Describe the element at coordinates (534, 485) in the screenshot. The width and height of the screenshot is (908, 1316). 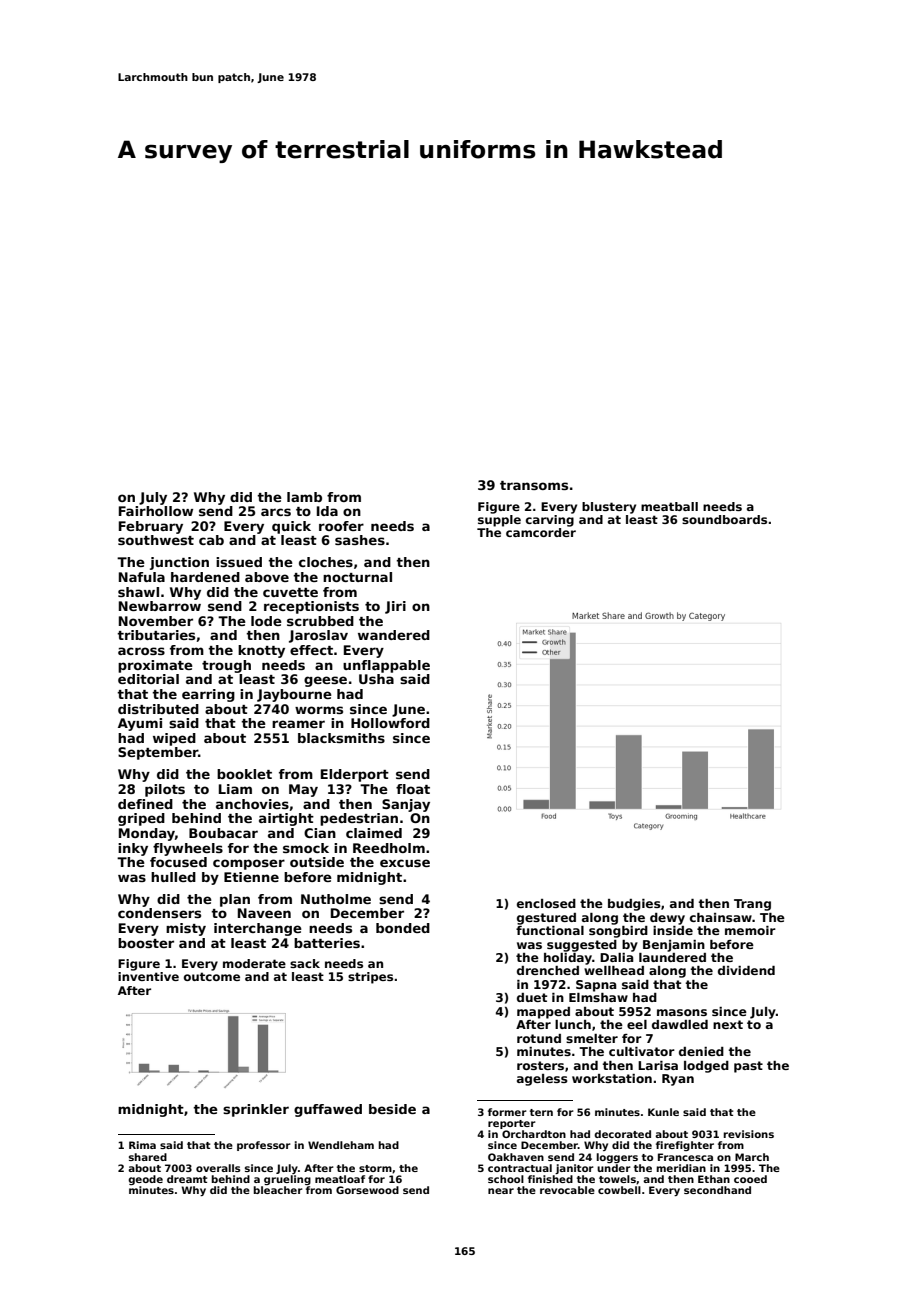
I see `transoms` at that location.
